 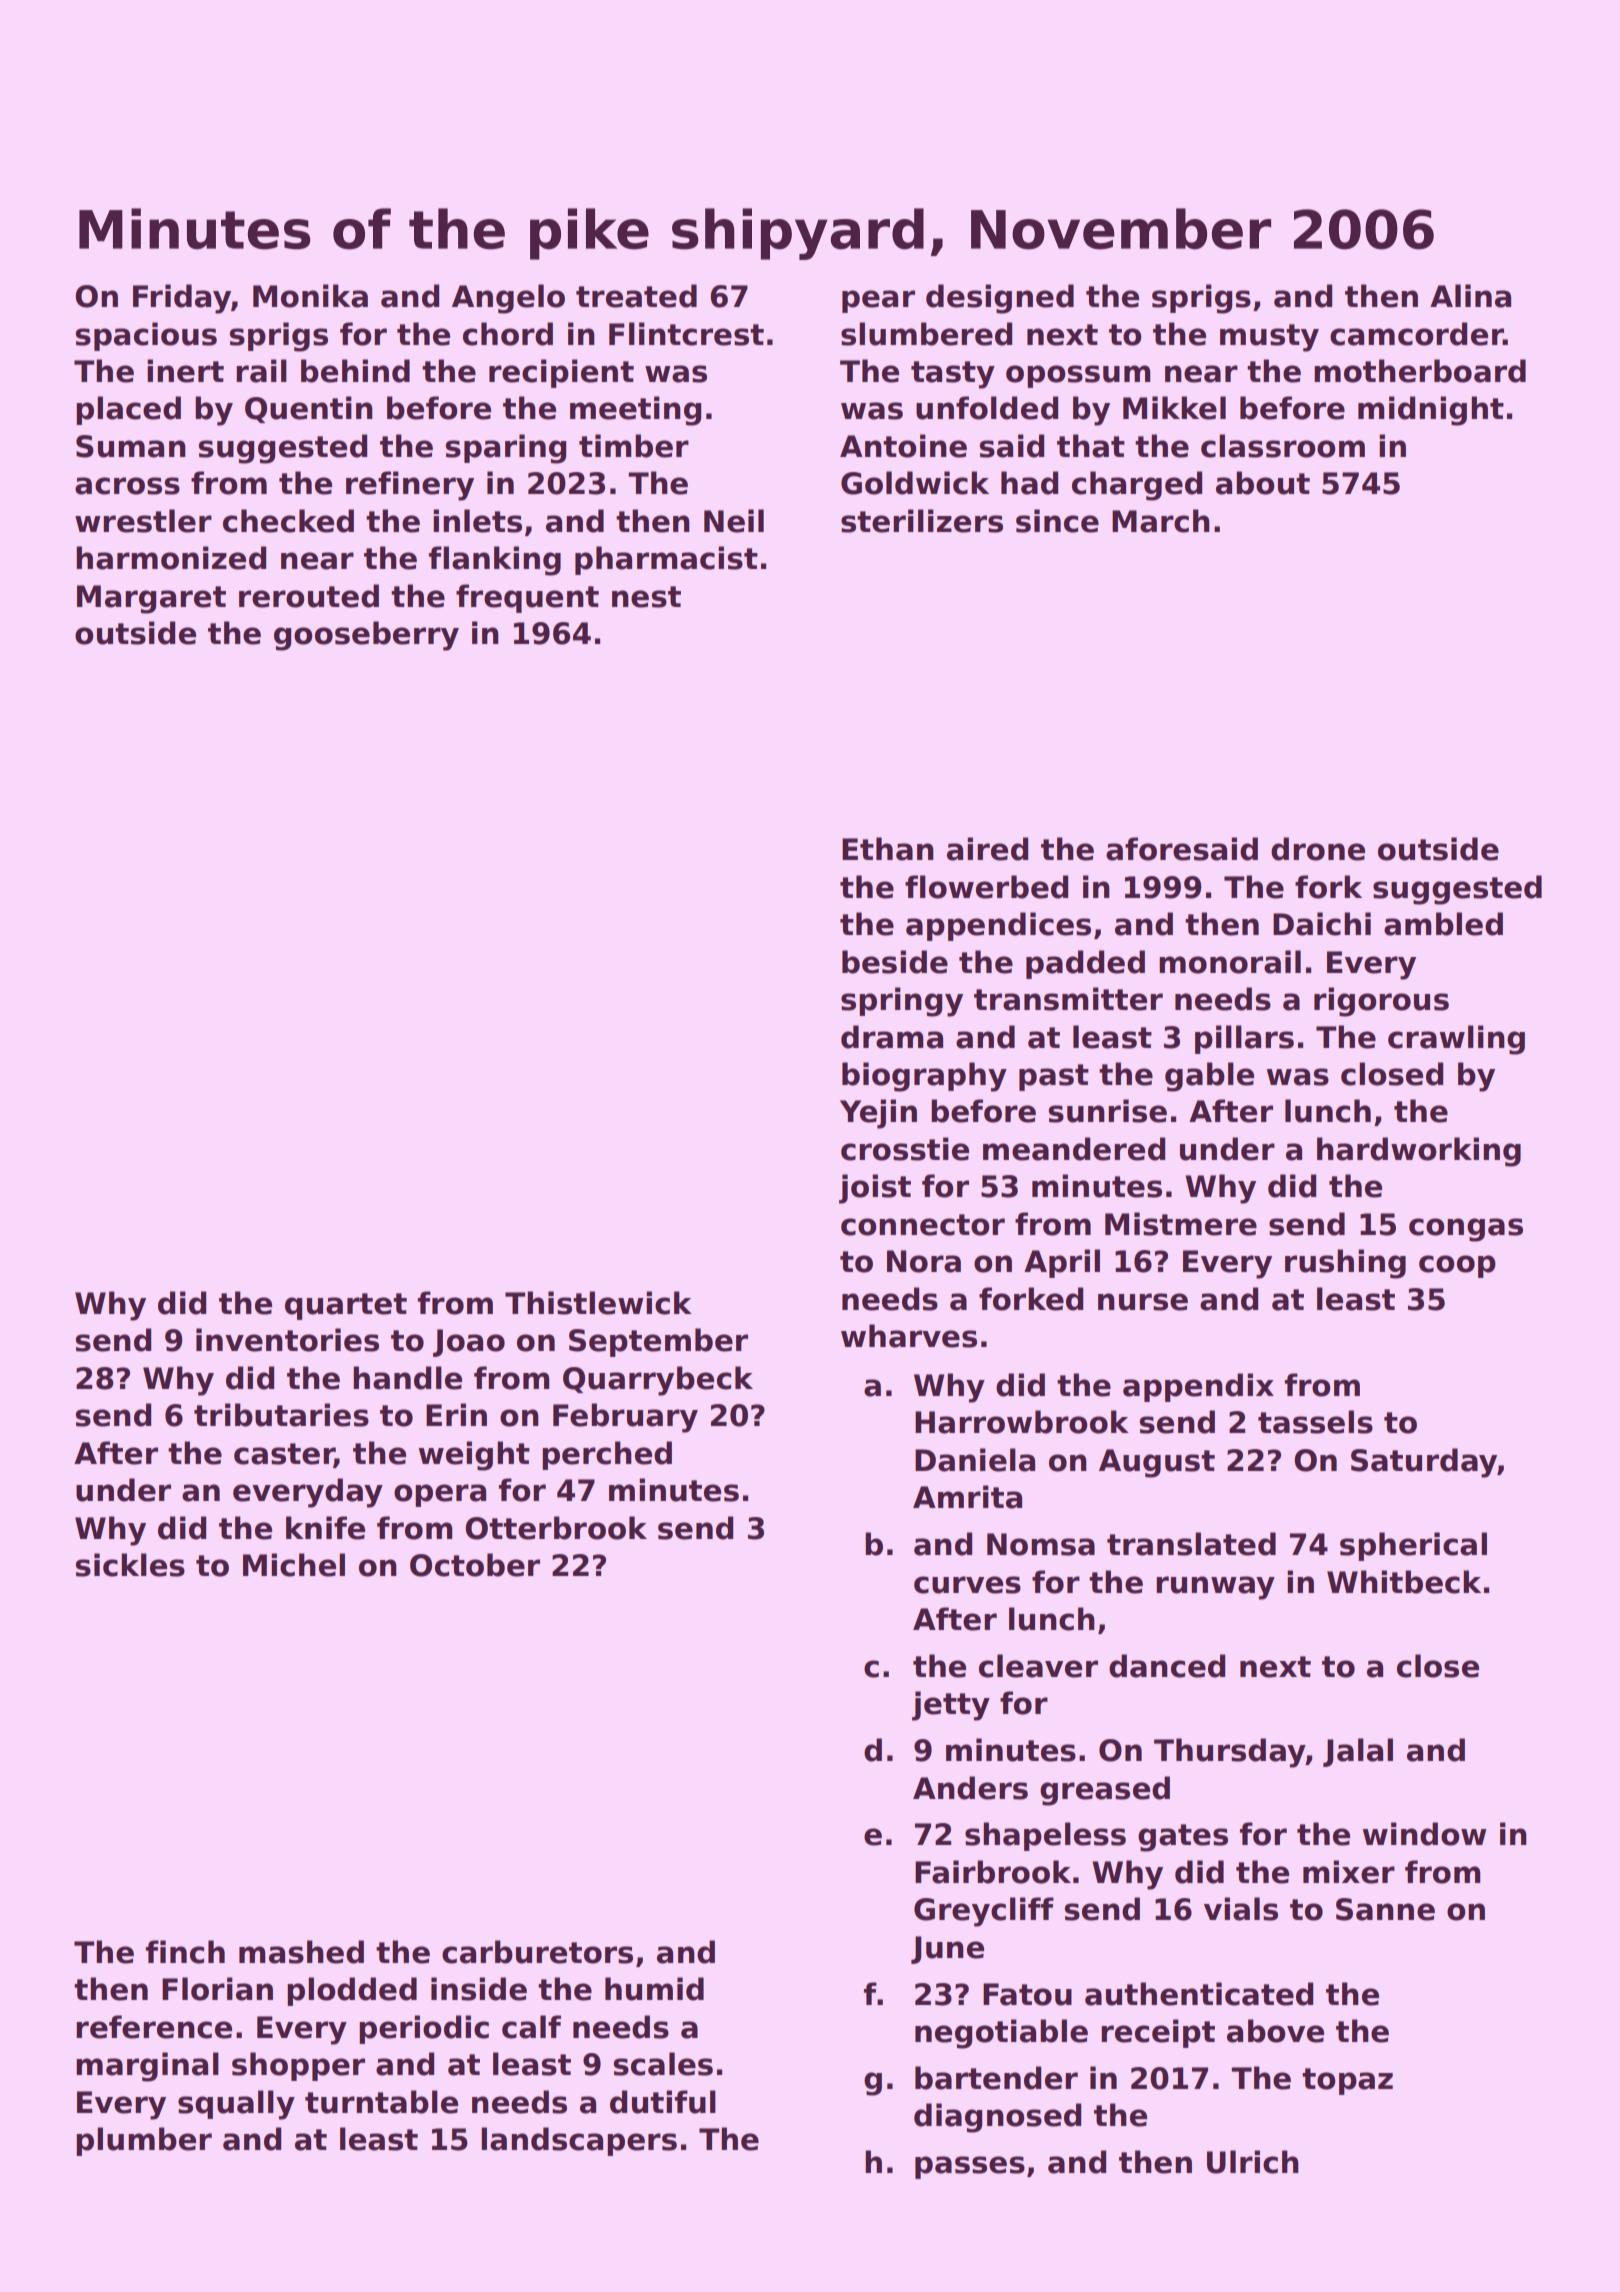 I want to click on gooseberry, so click(x=366, y=636).
